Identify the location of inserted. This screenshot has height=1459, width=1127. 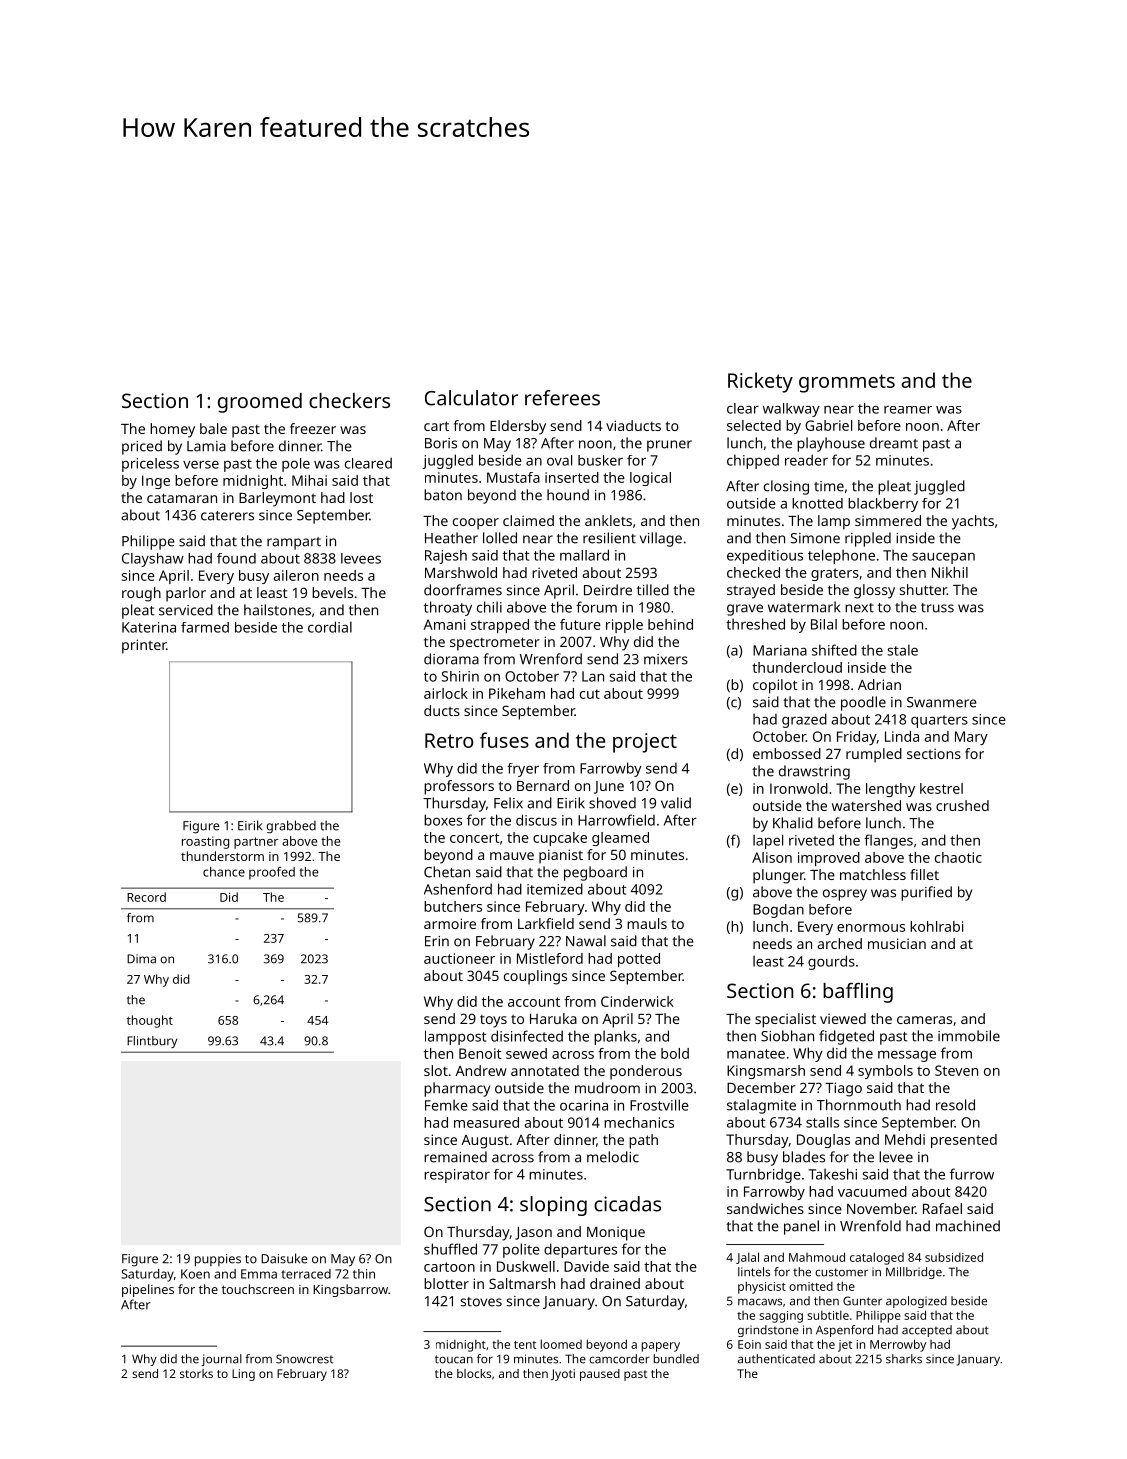
(572, 477).
